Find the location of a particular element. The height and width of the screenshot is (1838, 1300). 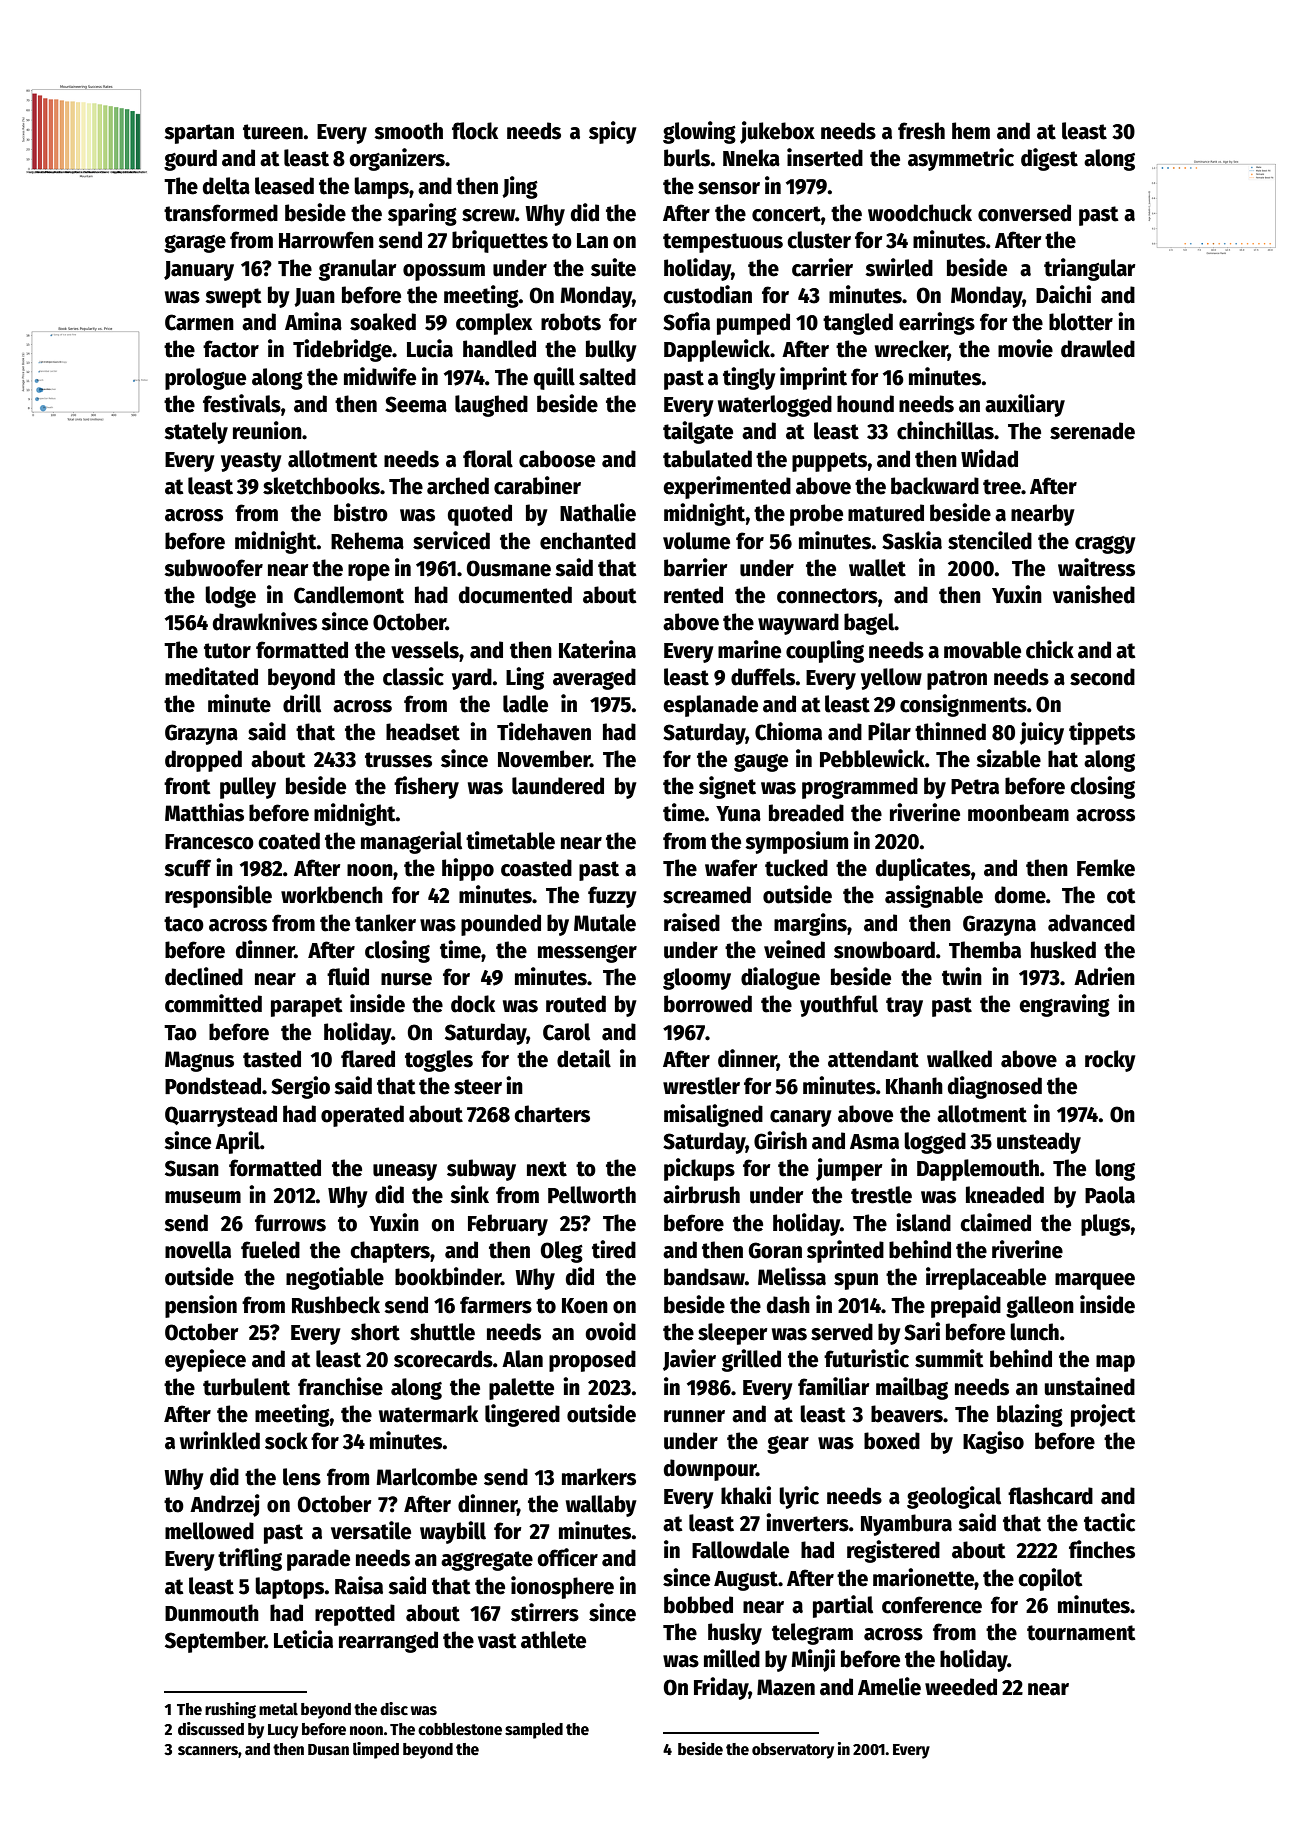

conversed is located at coordinates (1024, 213).
